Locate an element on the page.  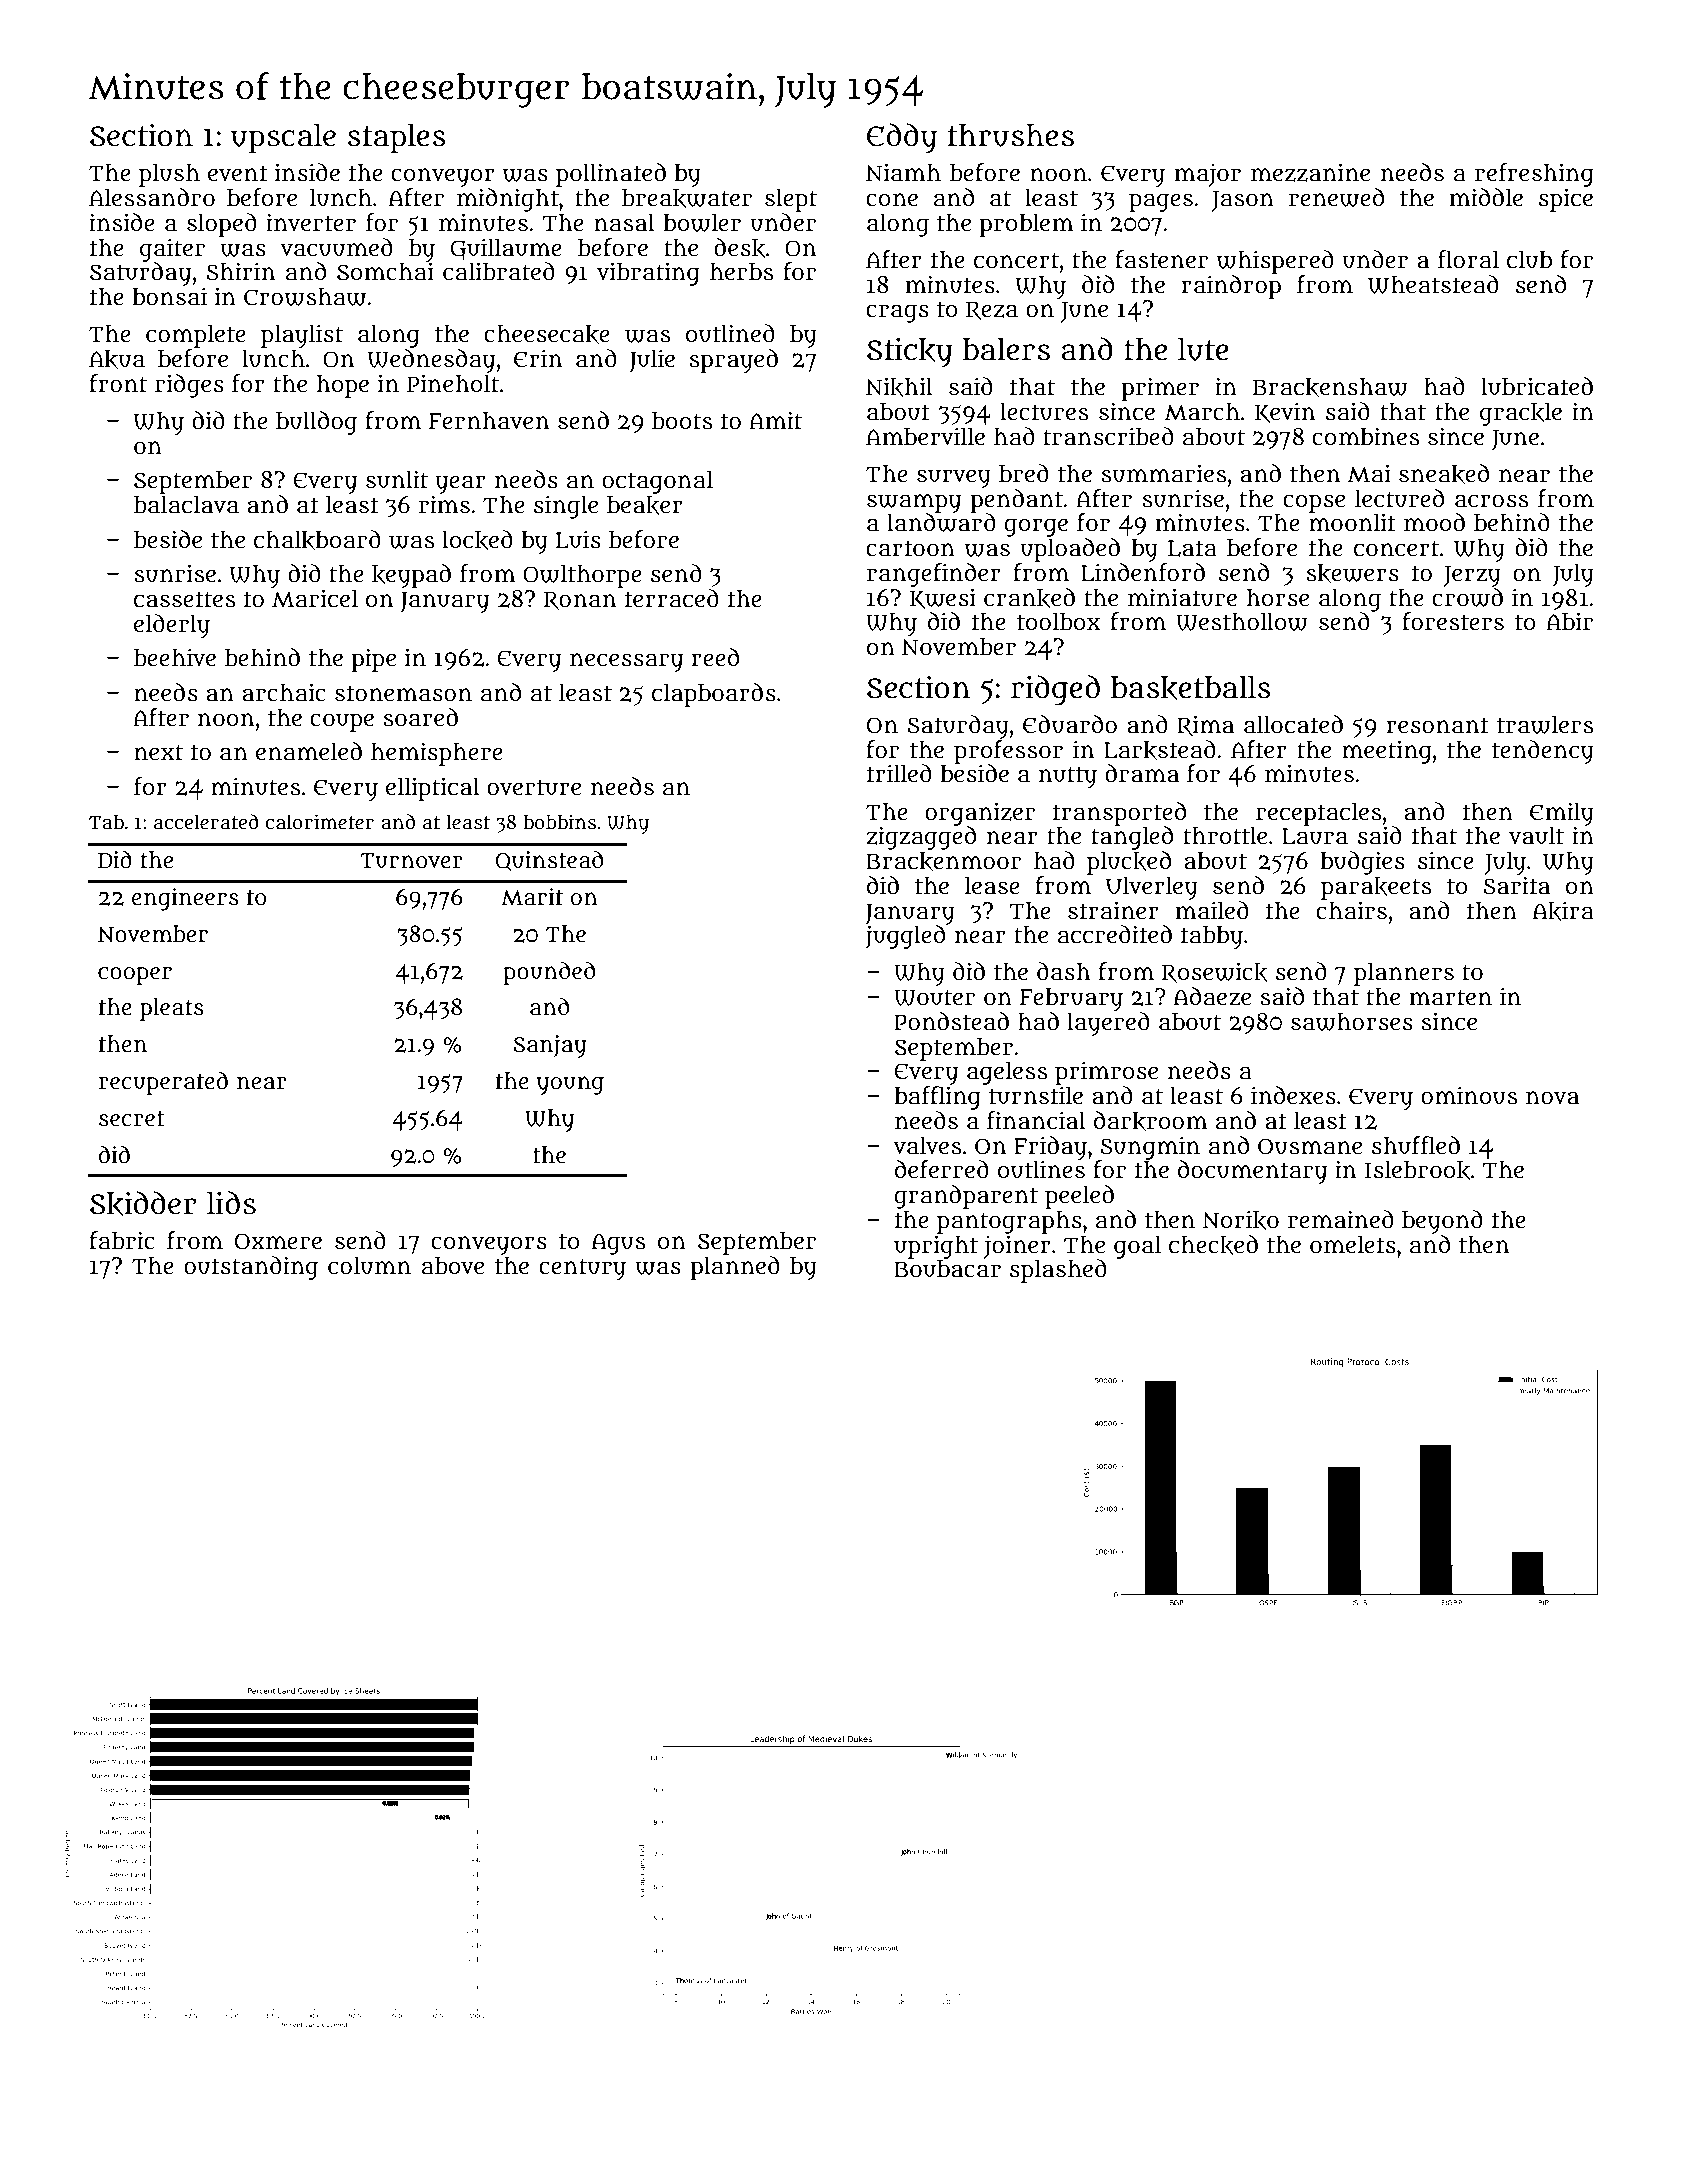
refreshing is located at coordinates (1534, 175).
